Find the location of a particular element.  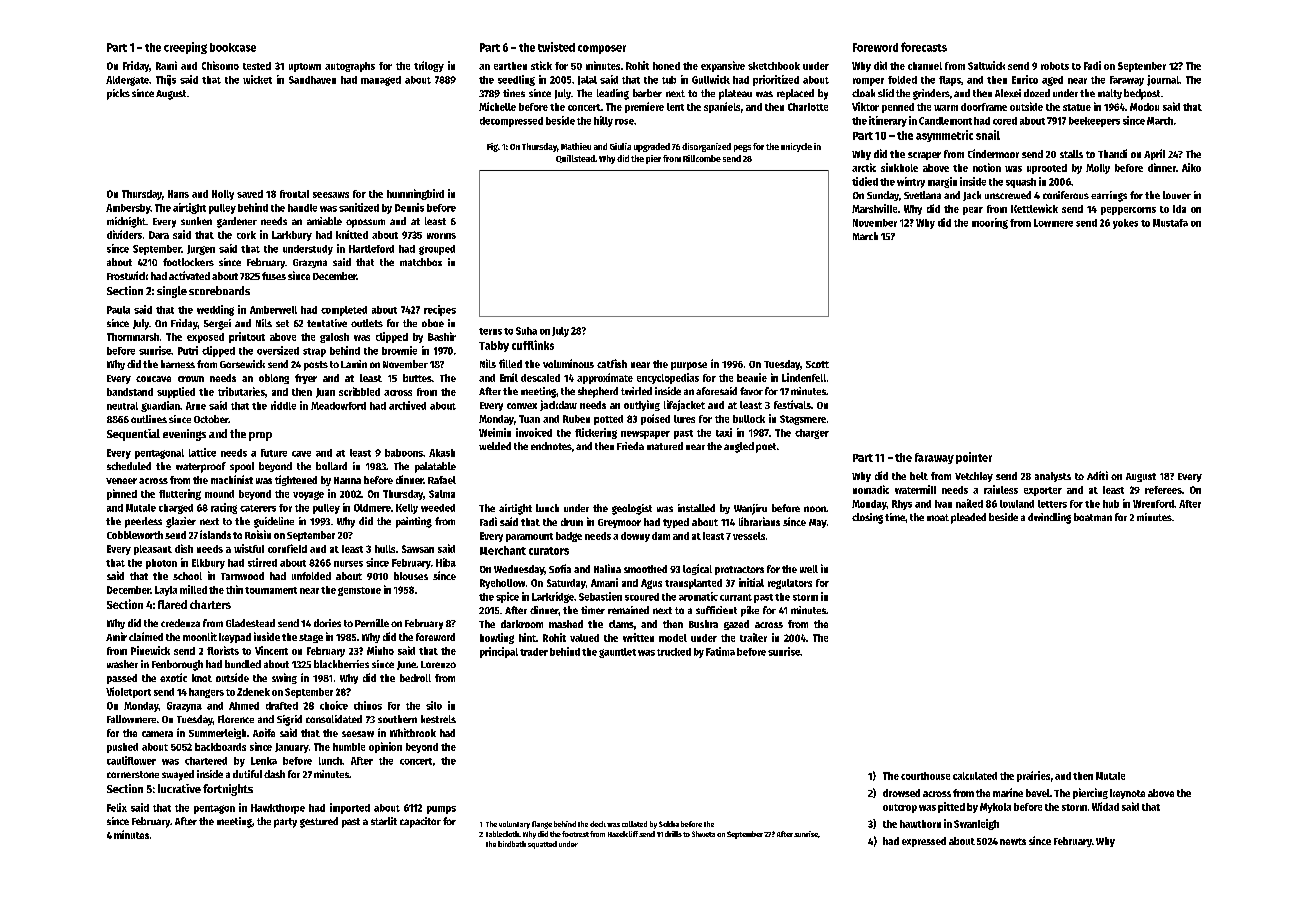

purpose is located at coordinates (689, 366).
